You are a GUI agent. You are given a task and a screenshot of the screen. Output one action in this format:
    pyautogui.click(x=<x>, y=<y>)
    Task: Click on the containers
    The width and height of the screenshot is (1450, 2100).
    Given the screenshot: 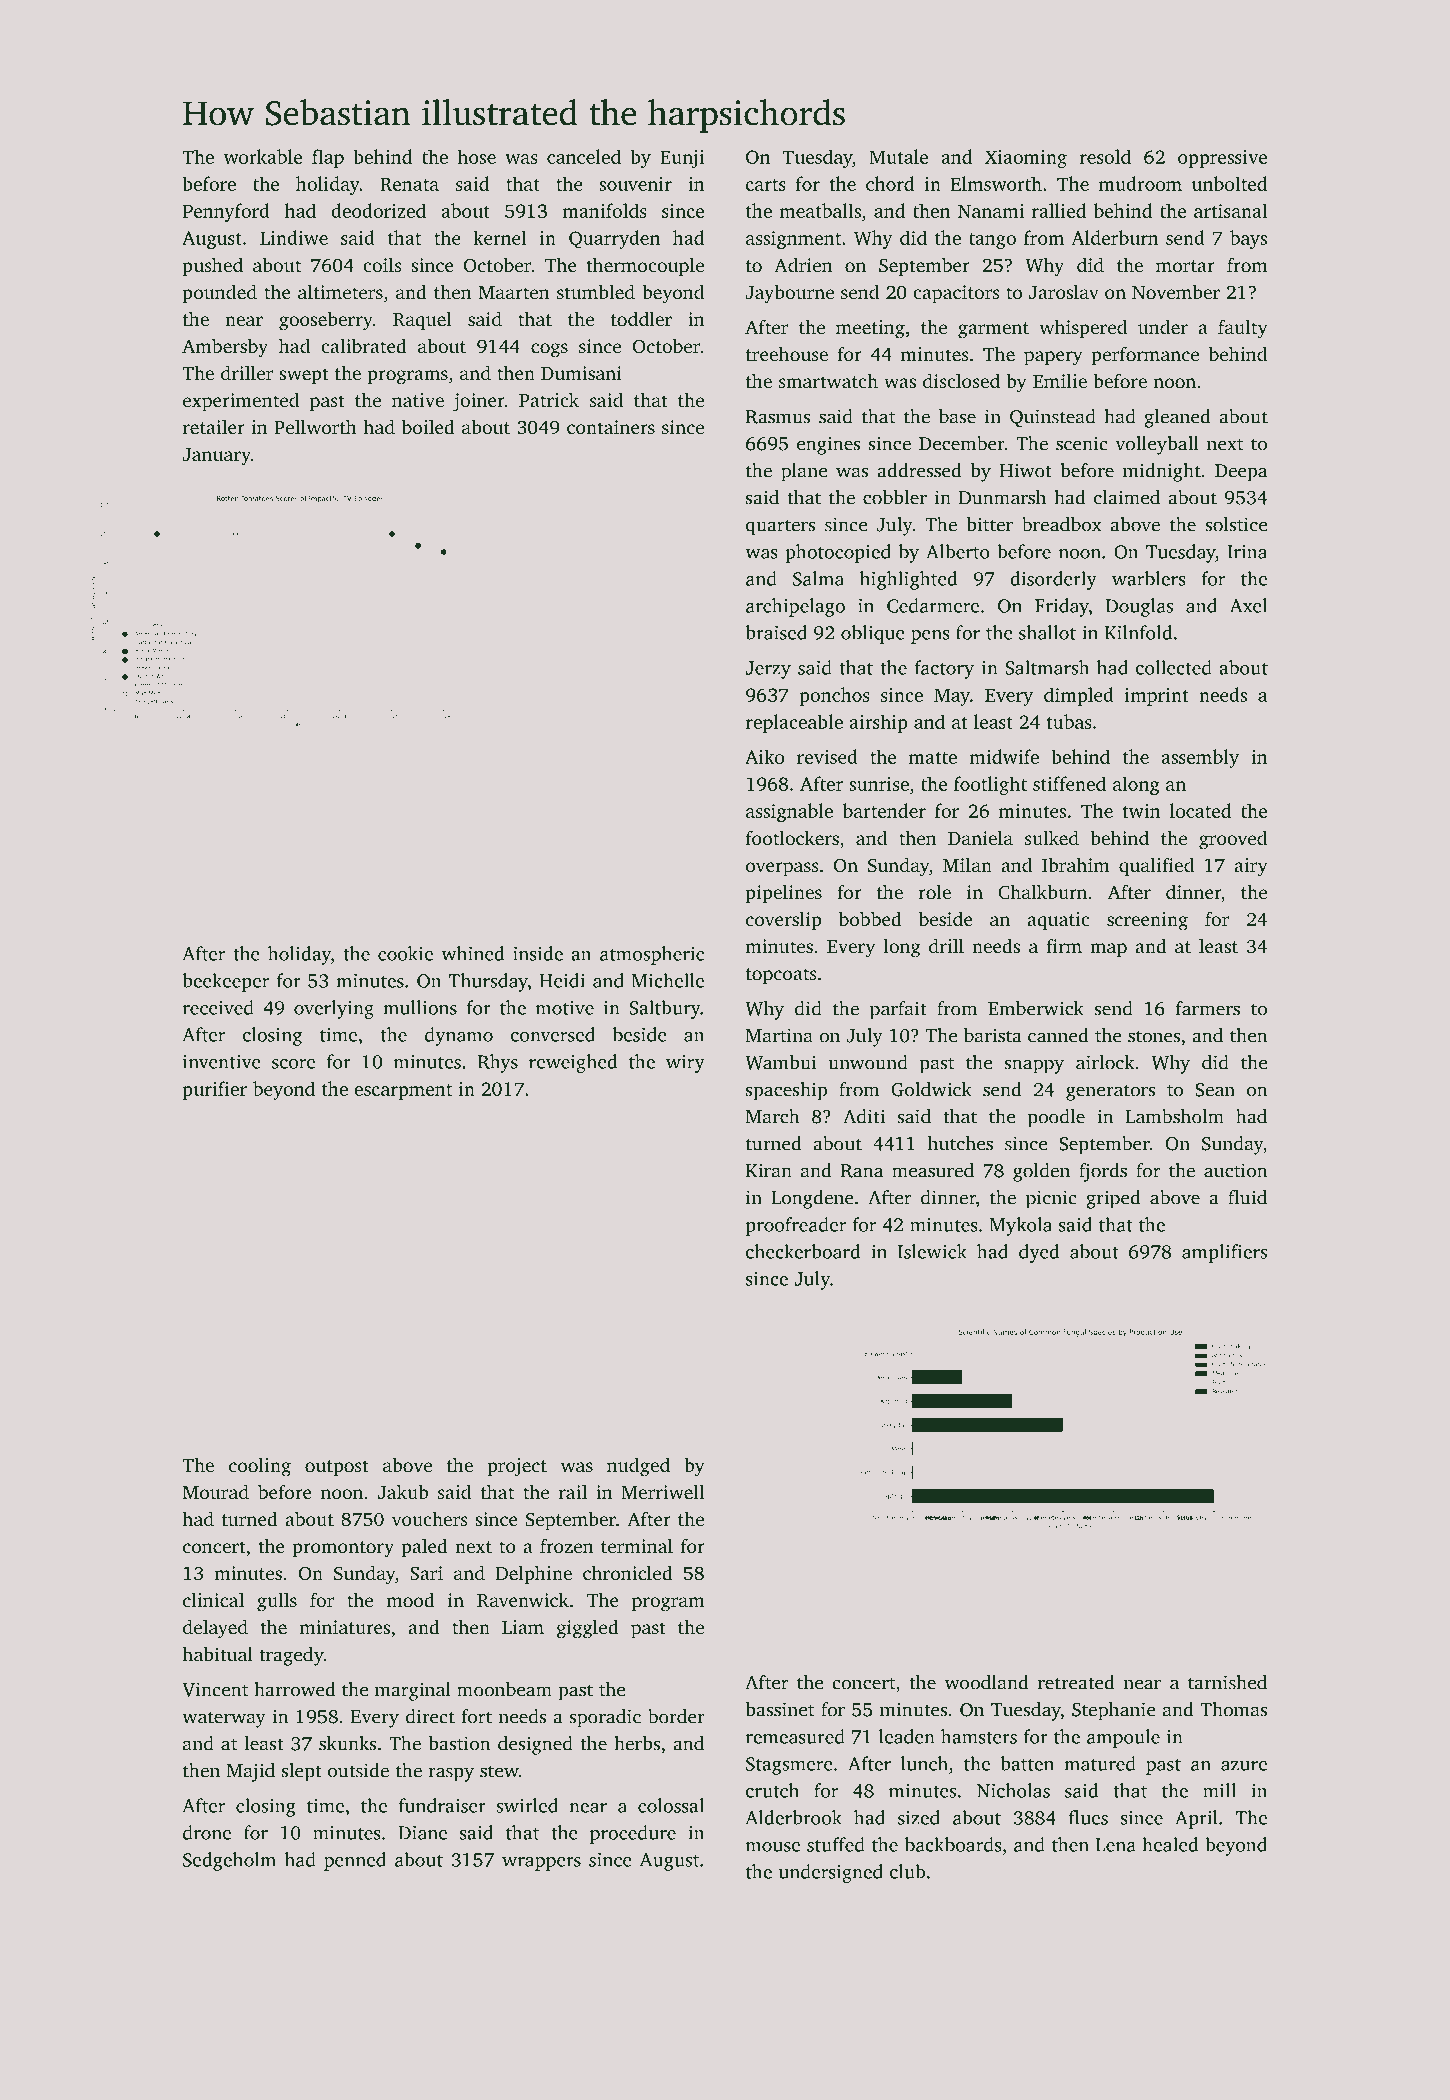 What is the action you would take?
    pyautogui.click(x=611, y=427)
